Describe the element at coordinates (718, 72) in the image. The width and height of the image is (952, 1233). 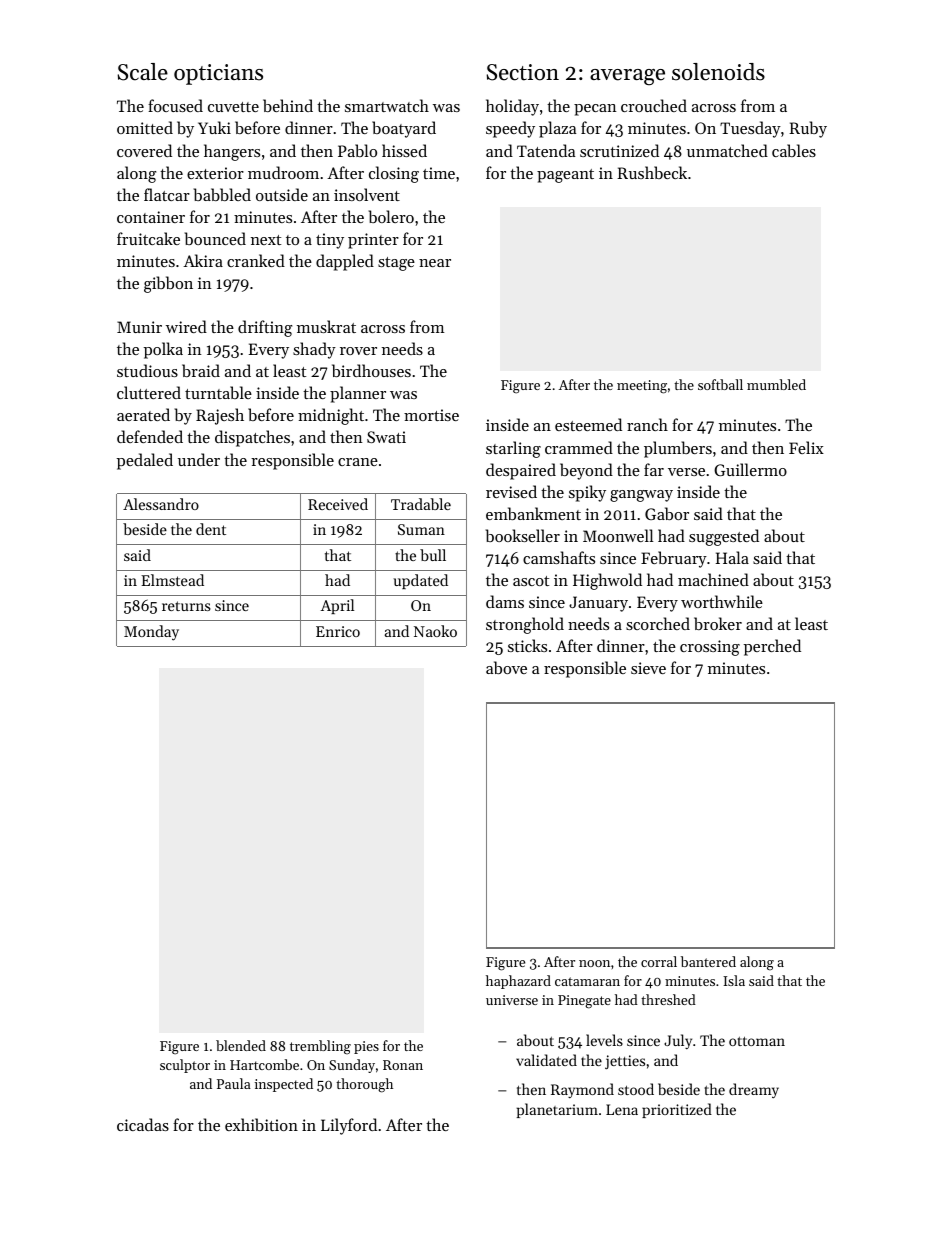
I see `solenoids` at that location.
